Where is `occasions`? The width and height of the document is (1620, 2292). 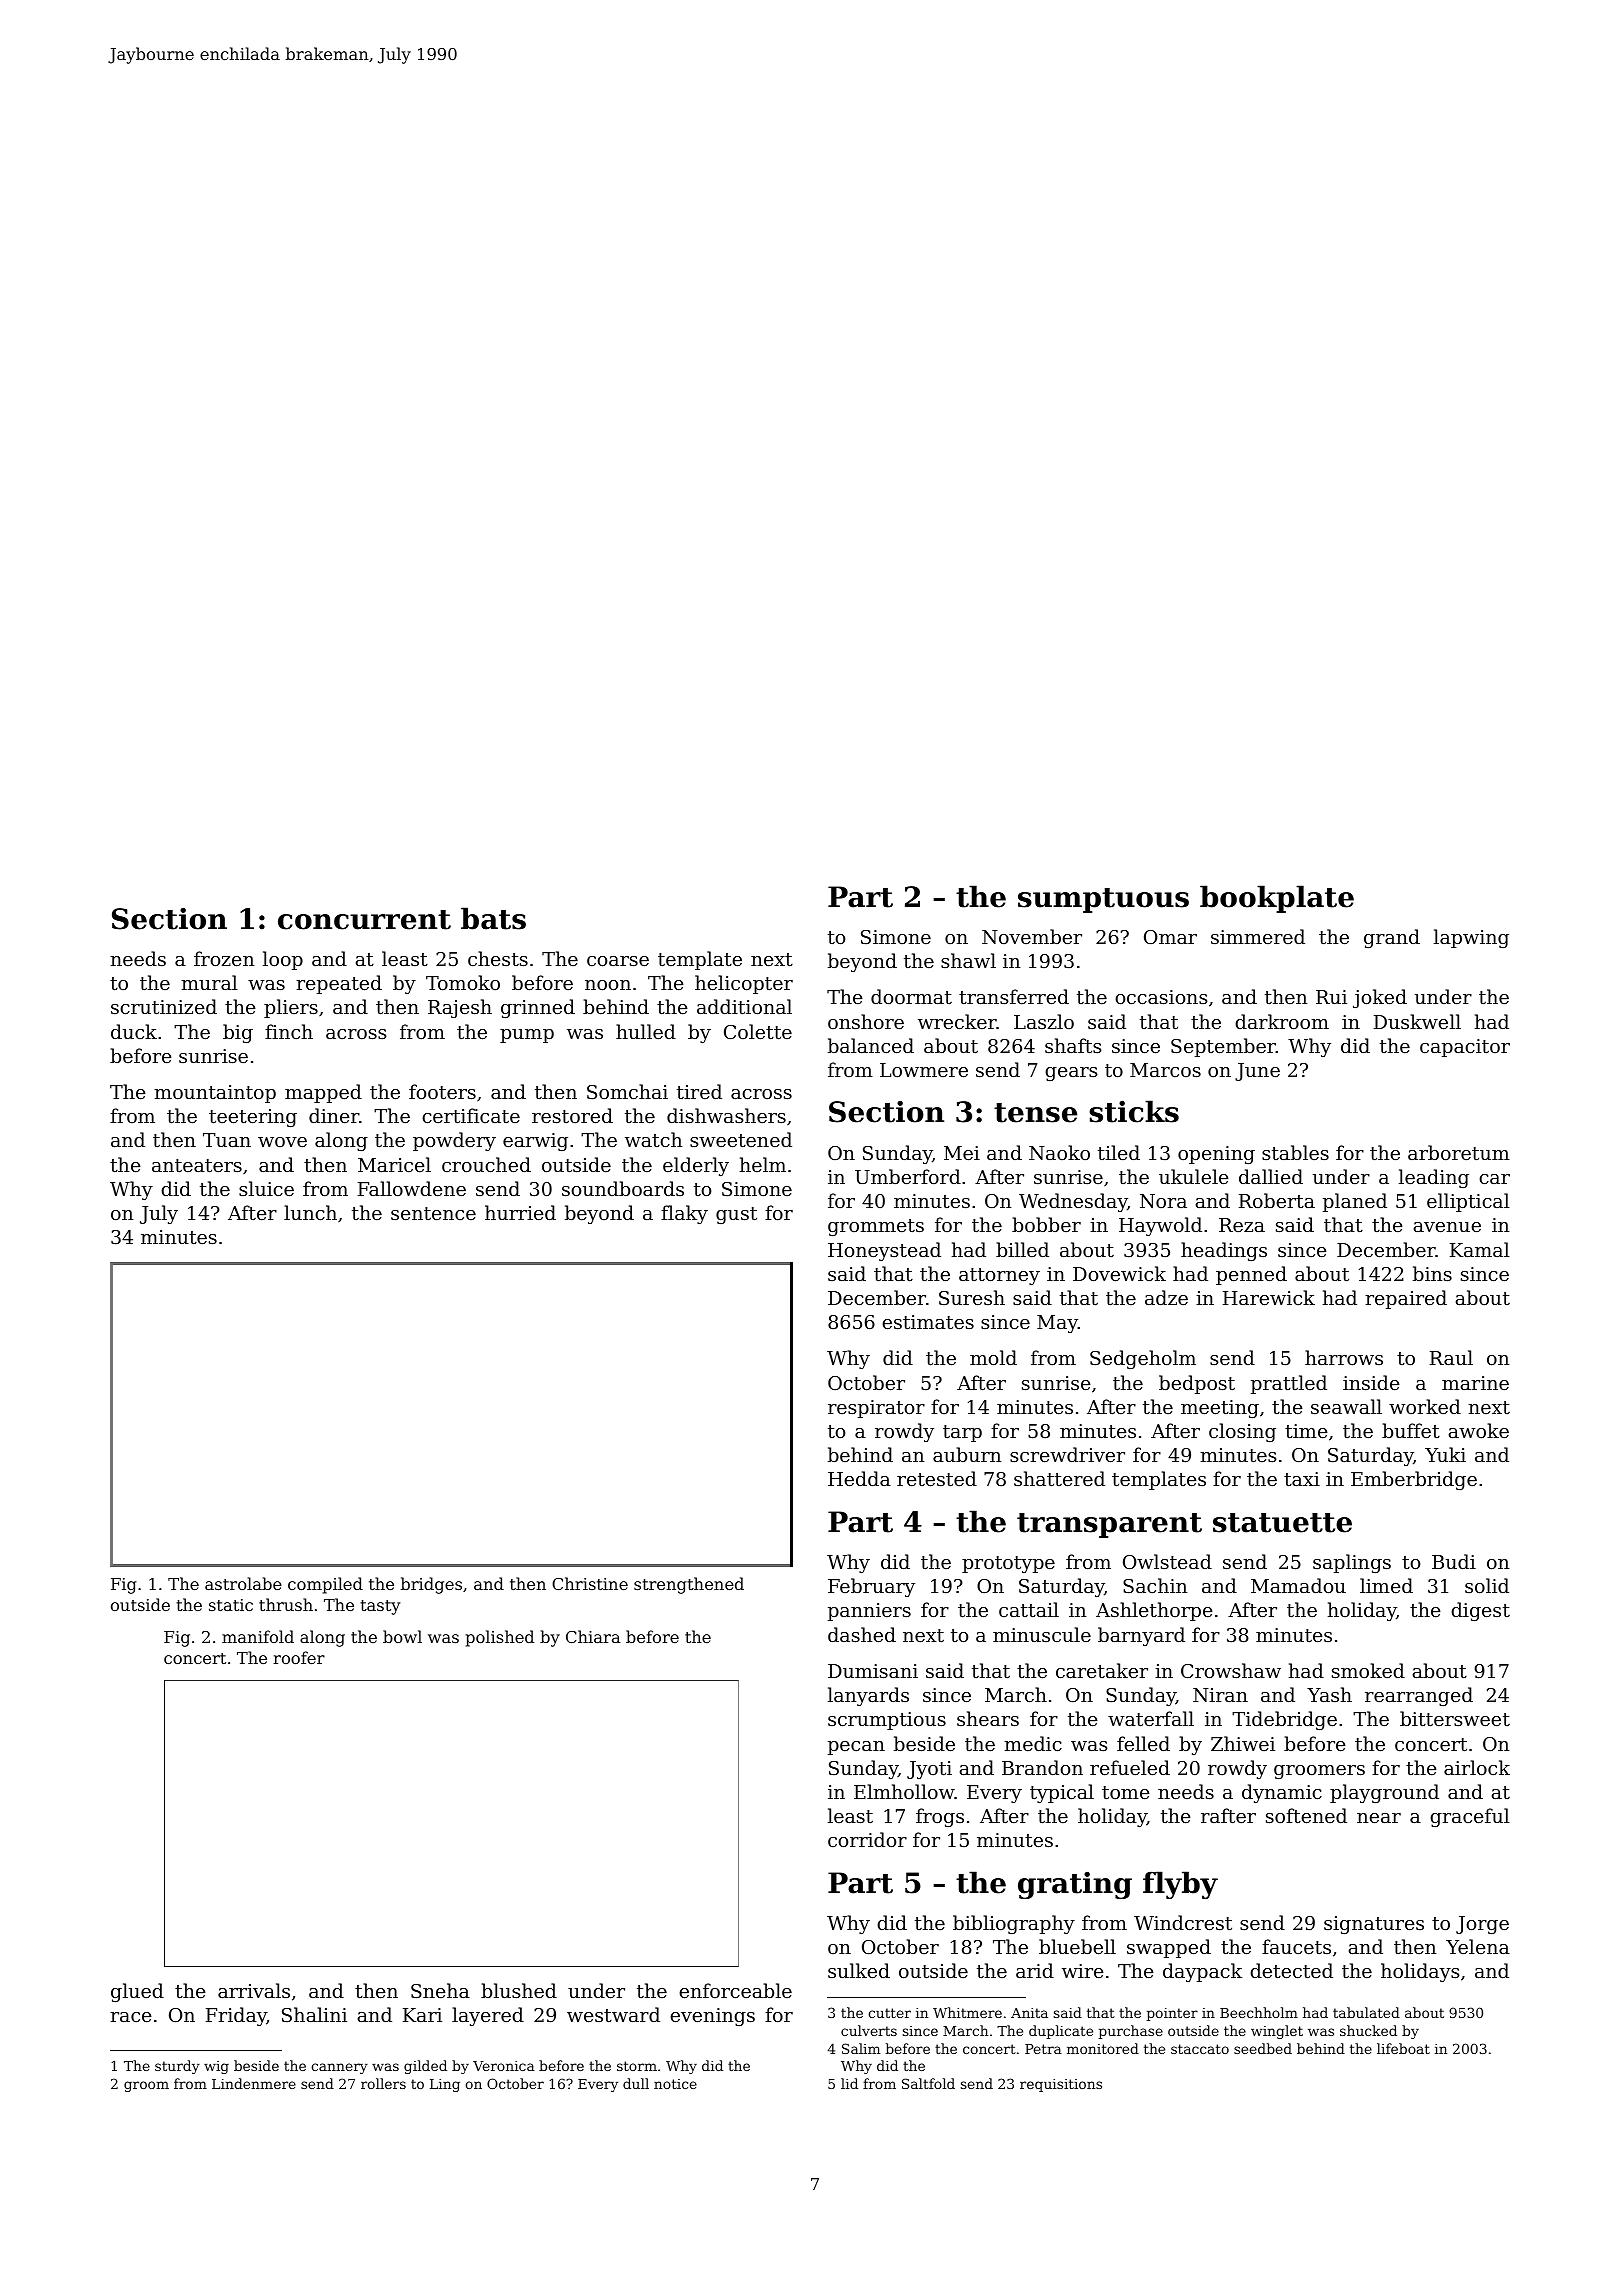
occasions is located at coordinates (1161, 997).
